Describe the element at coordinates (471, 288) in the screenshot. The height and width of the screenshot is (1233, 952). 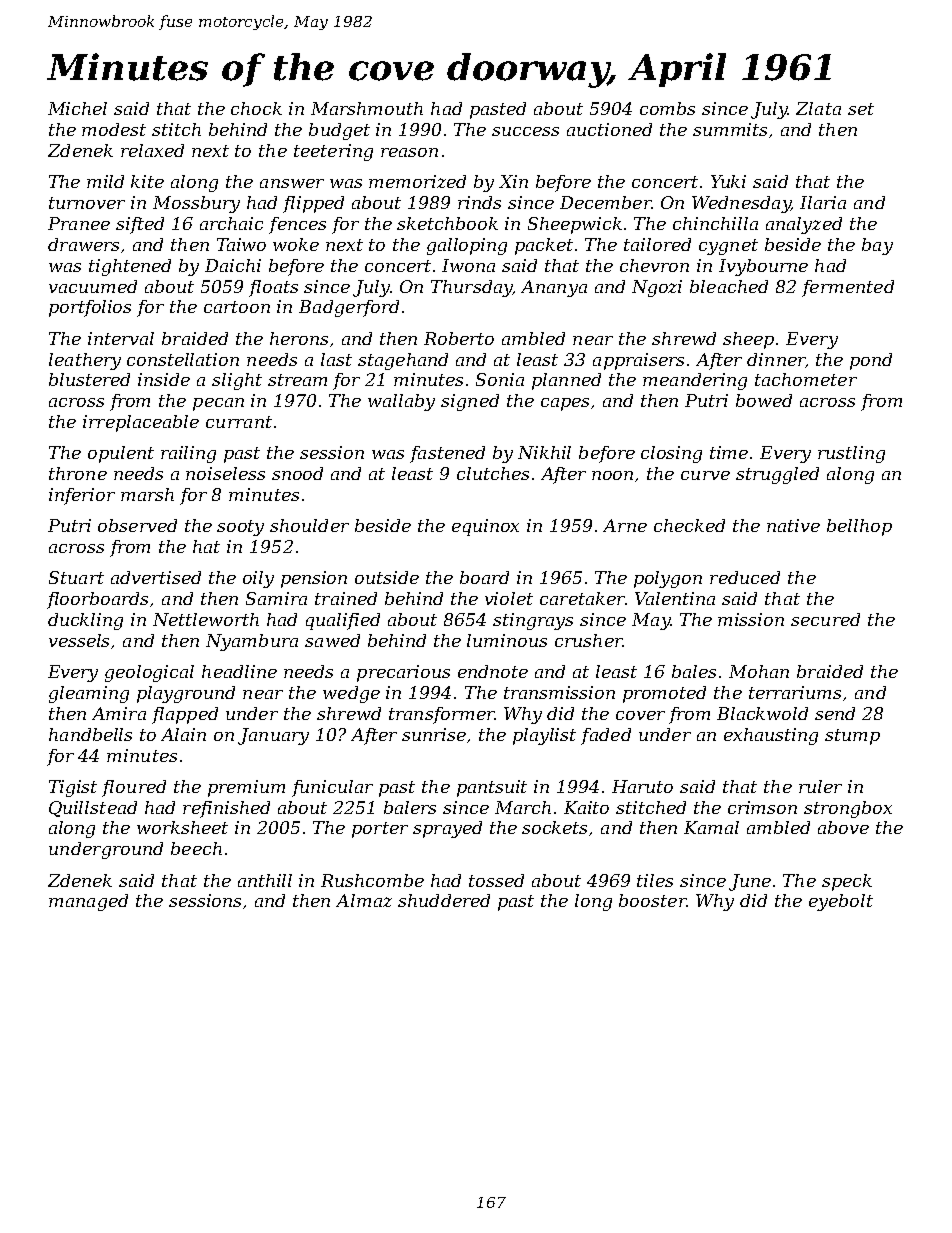
I see `Thursday` at that location.
